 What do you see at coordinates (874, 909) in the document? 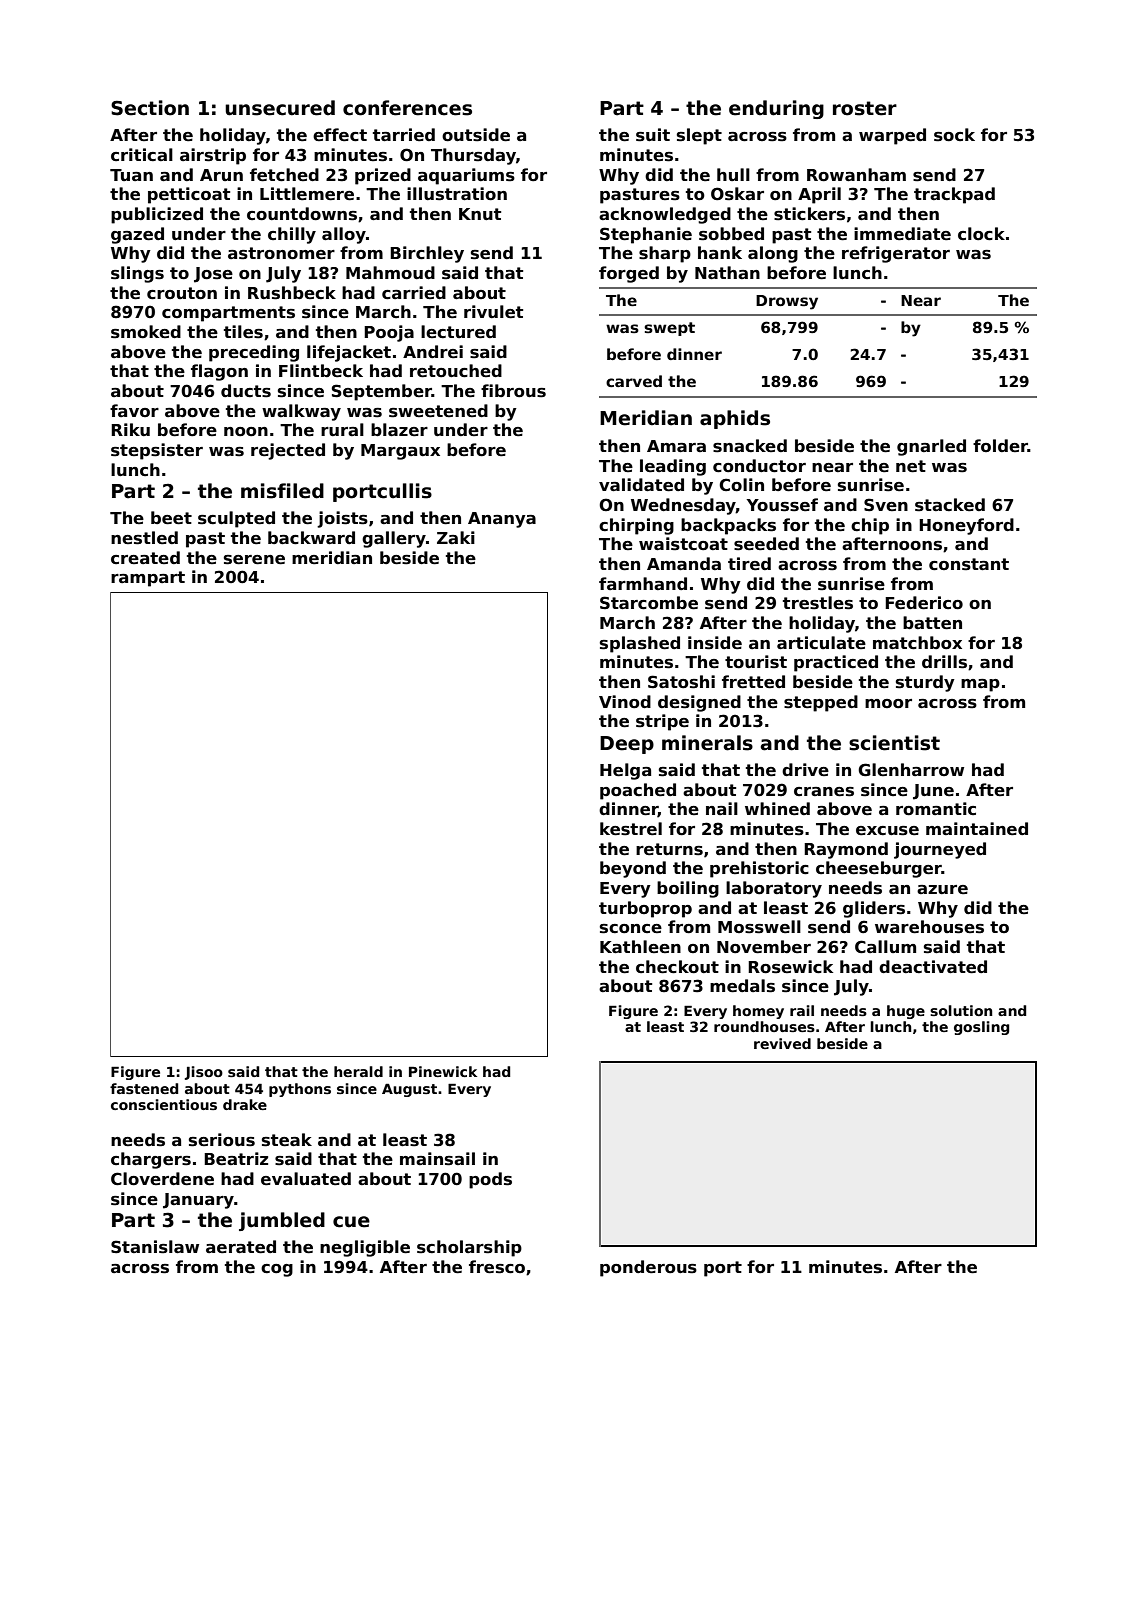
I see `gliders` at bounding box center [874, 909].
